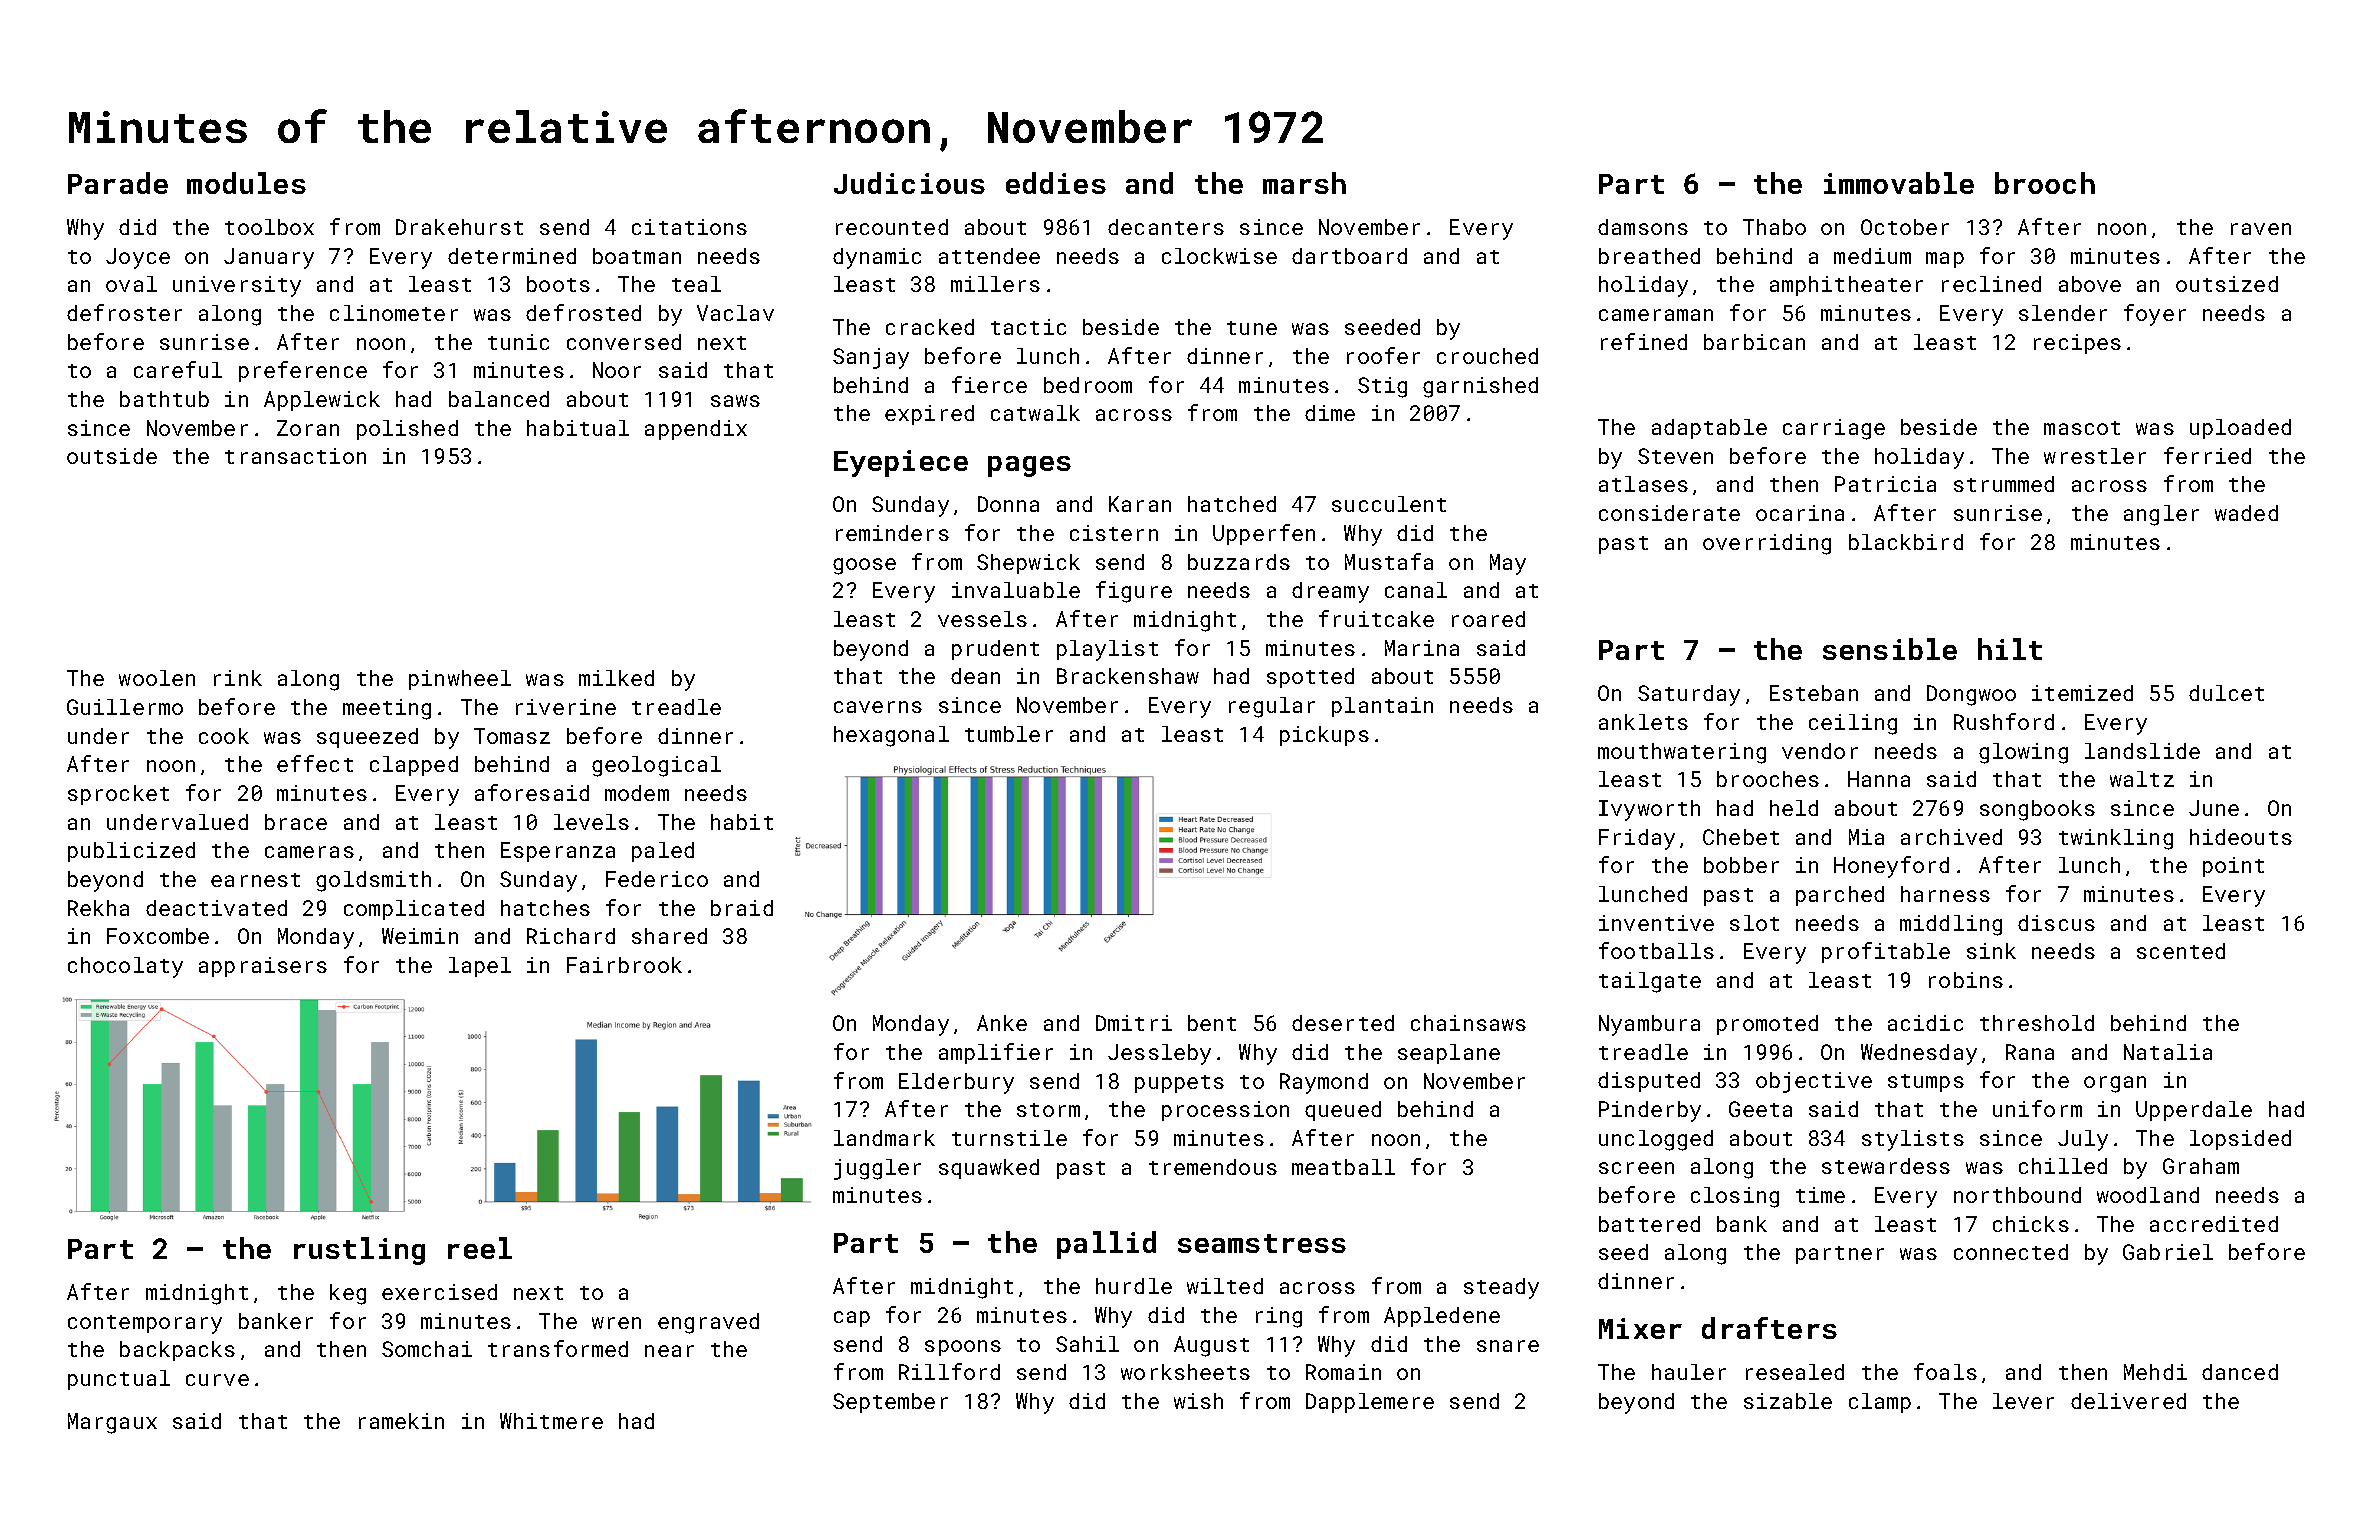 This screenshot has width=2380, height=1540. Describe the element at coordinates (2128, 1401) in the screenshot. I see `delivered` at that location.
